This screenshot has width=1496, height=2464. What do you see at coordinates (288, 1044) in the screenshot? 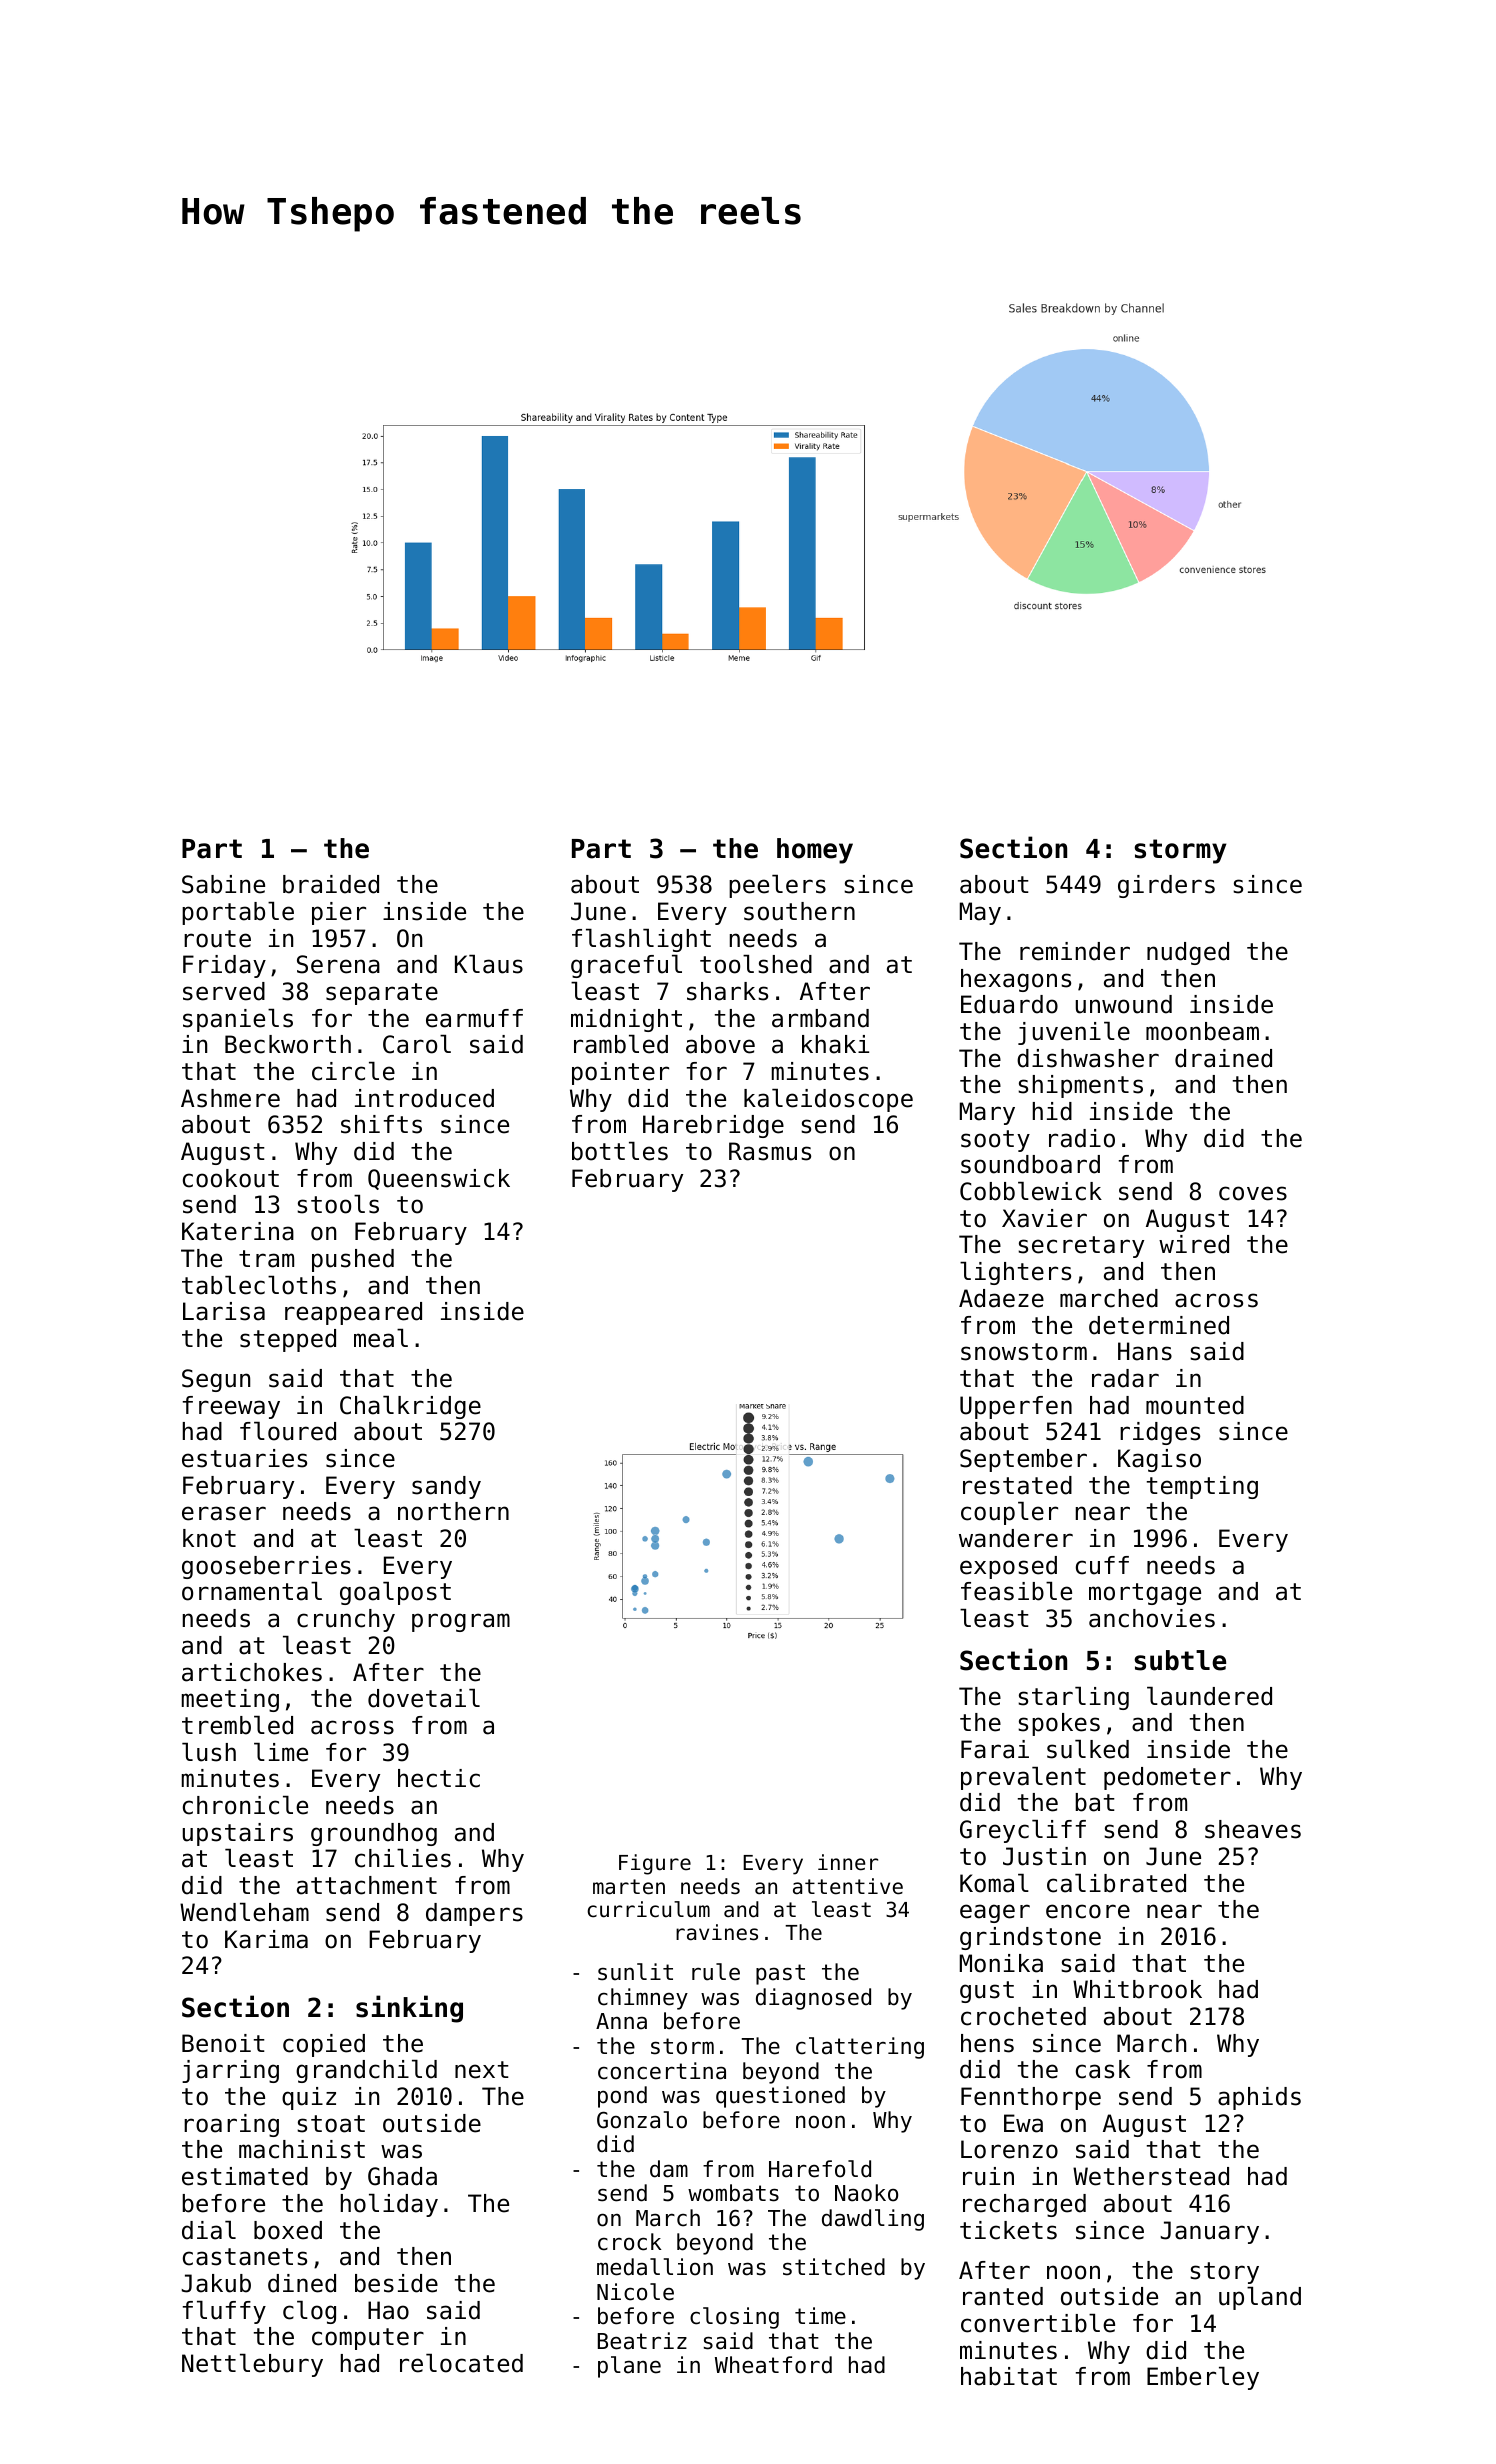
I see `Beckworth` at bounding box center [288, 1044].
